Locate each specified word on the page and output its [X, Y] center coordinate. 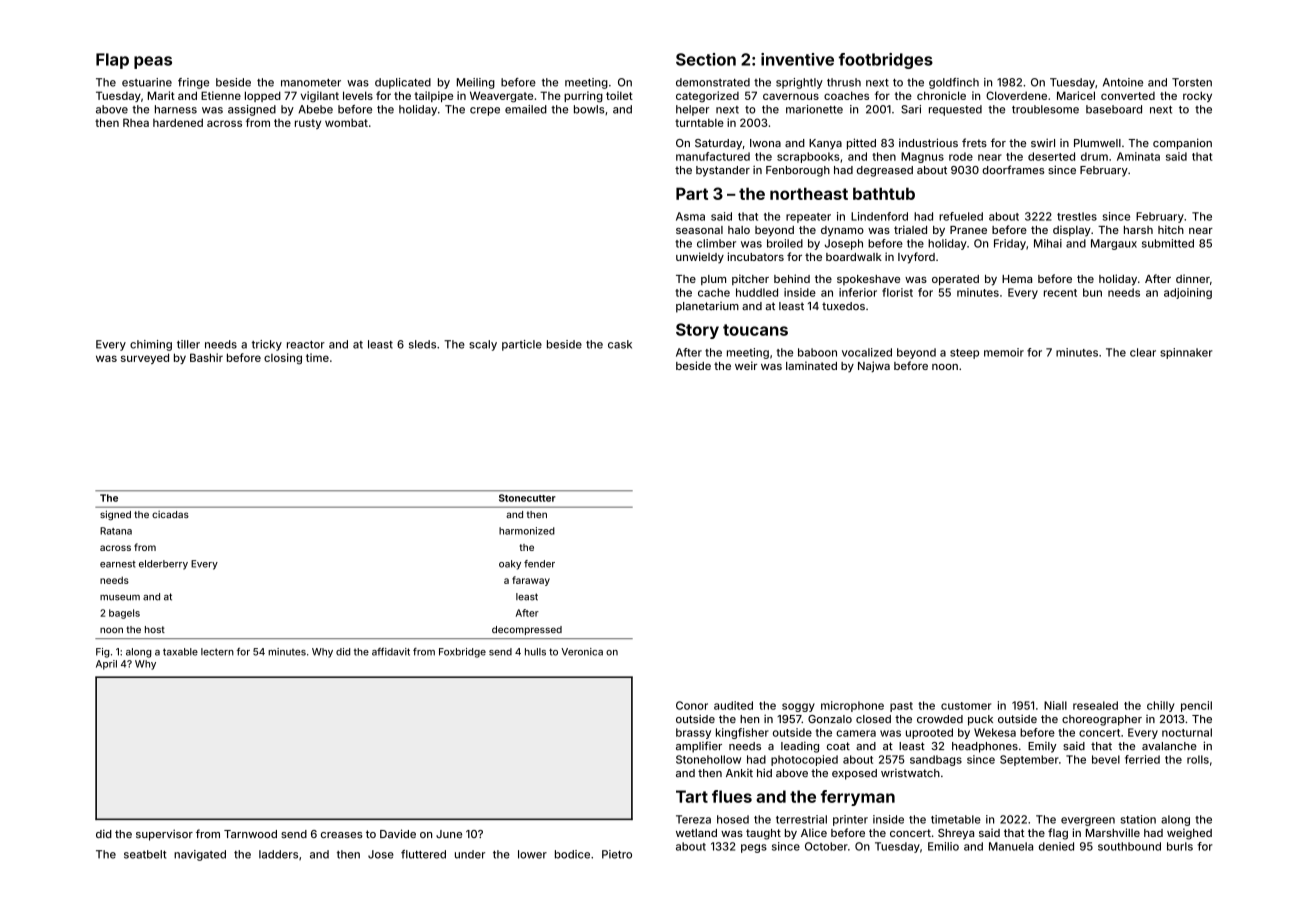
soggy [798, 707]
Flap [112, 61]
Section [706, 59]
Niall [1055, 705]
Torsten [1192, 82]
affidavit [391, 652]
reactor [306, 345]
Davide [398, 833]
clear [1143, 352]
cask [620, 344]
